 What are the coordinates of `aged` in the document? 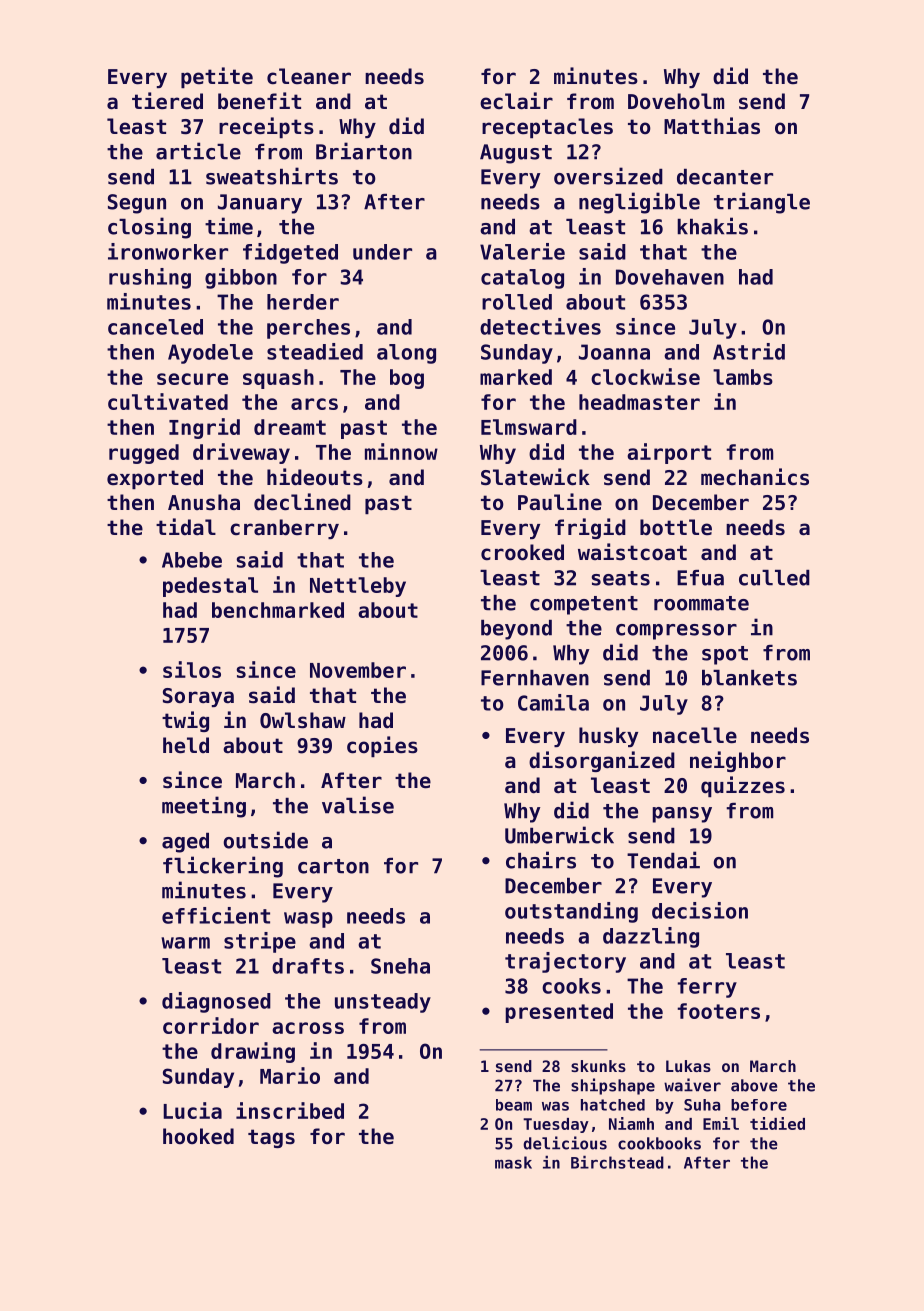 It's located at (185, 843).
